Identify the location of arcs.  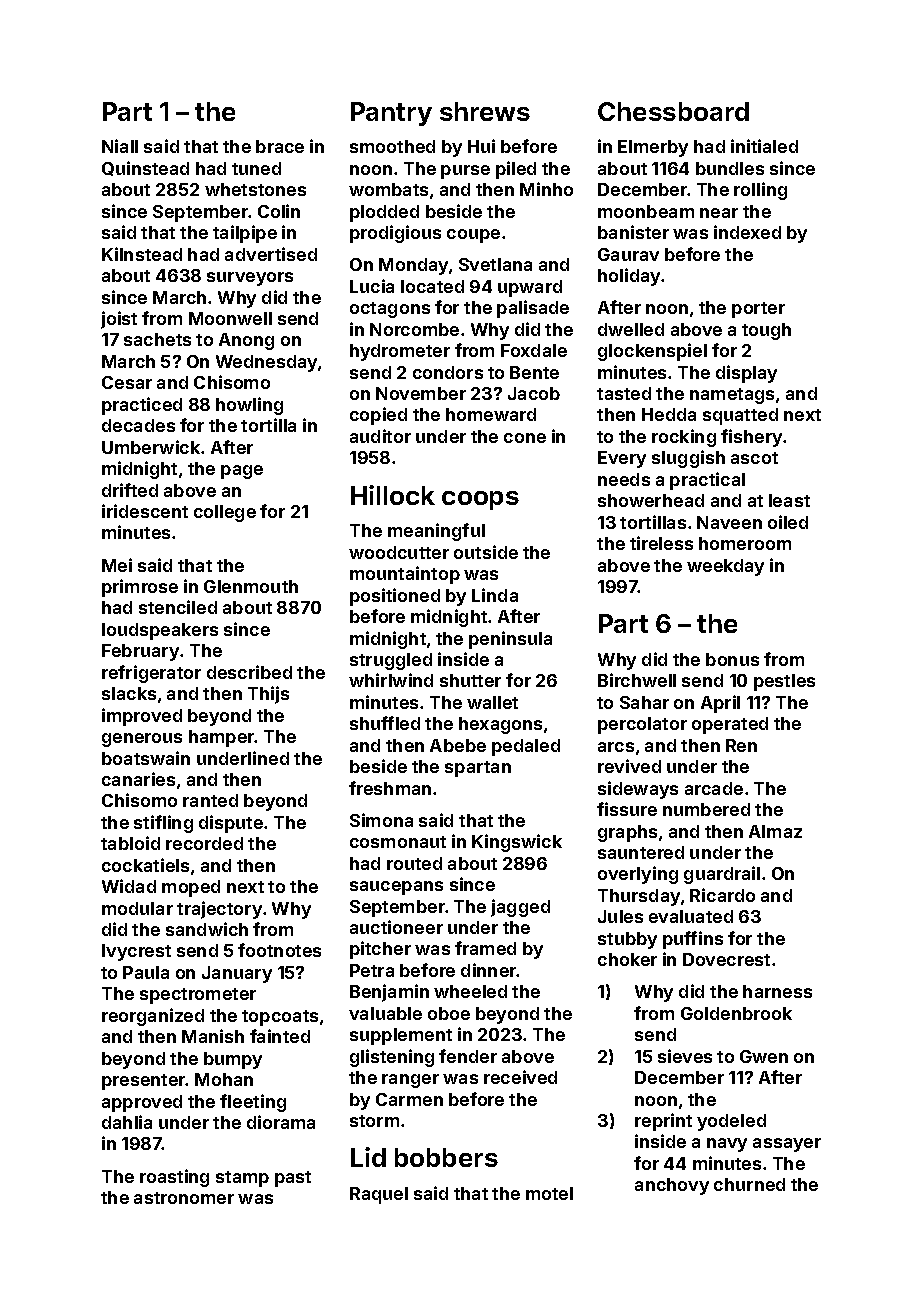
(616, 747).
